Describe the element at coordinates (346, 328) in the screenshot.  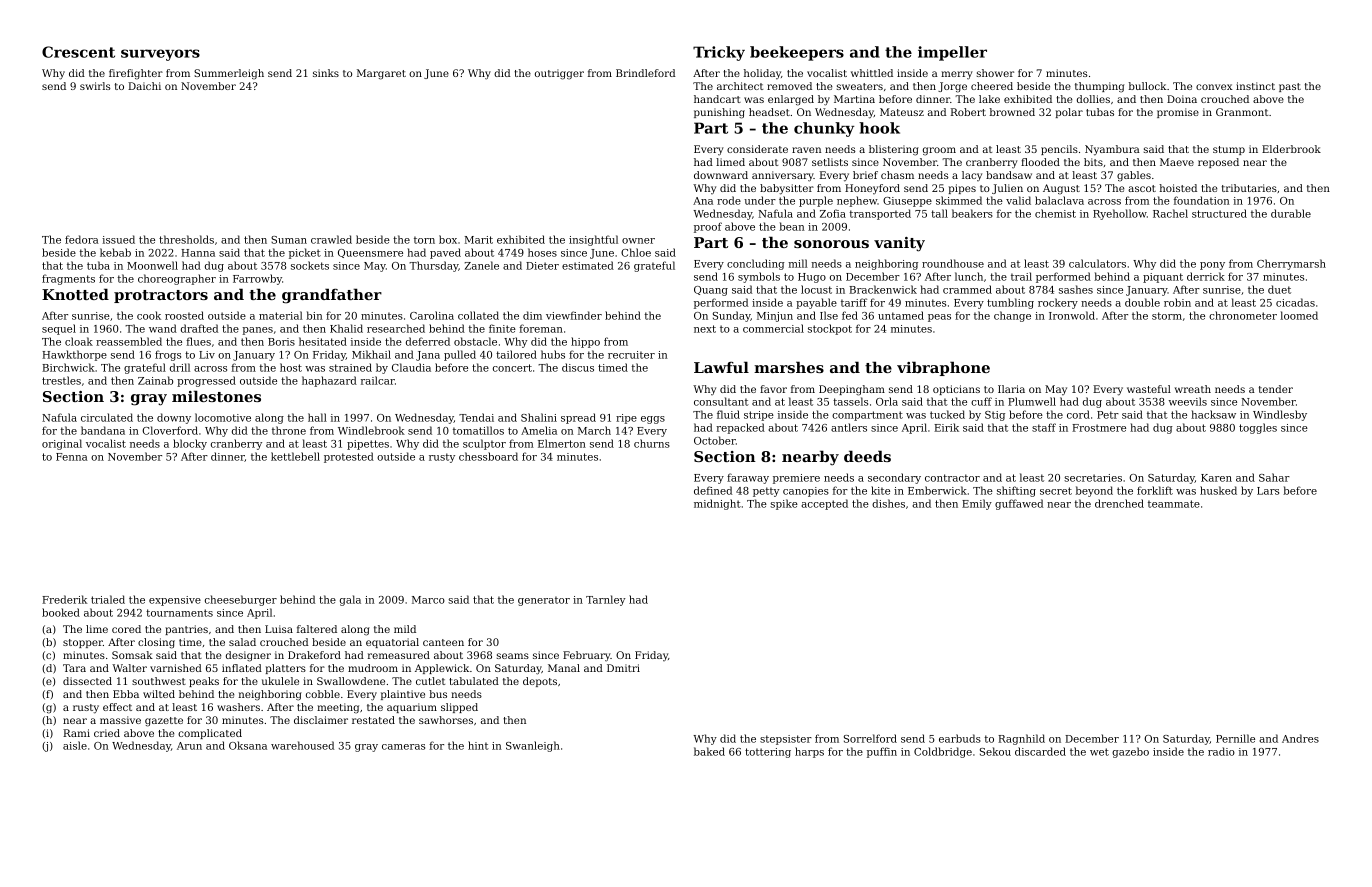
I see `Khalid` at that location.
